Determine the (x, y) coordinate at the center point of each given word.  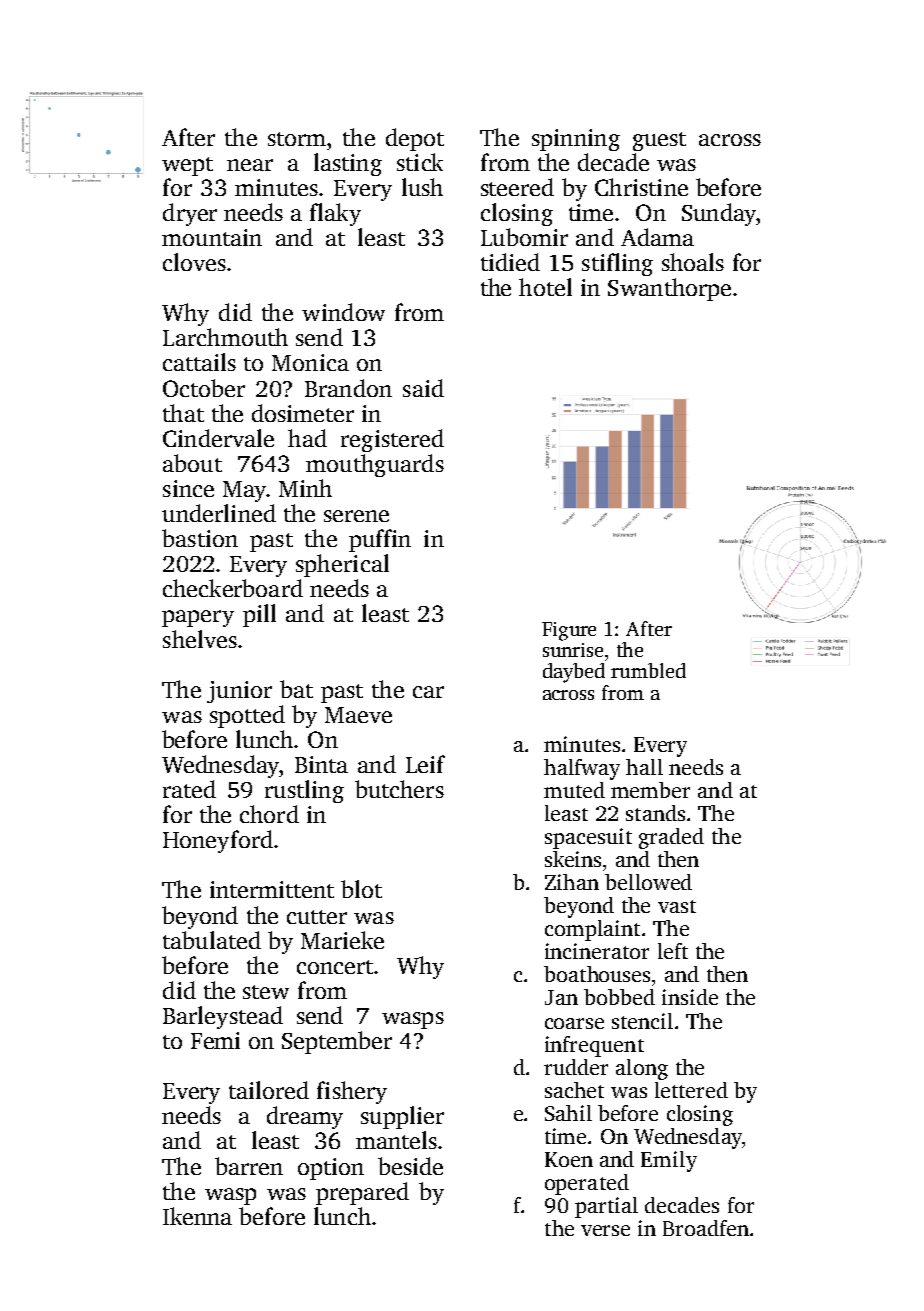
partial (606, 1207)
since (188, 488)
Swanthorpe (669, 289)
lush (422, 187)
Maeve (358, 715)
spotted (247, 716)
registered (392, 440)
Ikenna (197, 1216)
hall (644, 767)
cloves (194, 262)
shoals (693, 262)
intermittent (272, 889)
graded (671, 838)
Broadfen (706, 1228)
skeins (573, 859)
